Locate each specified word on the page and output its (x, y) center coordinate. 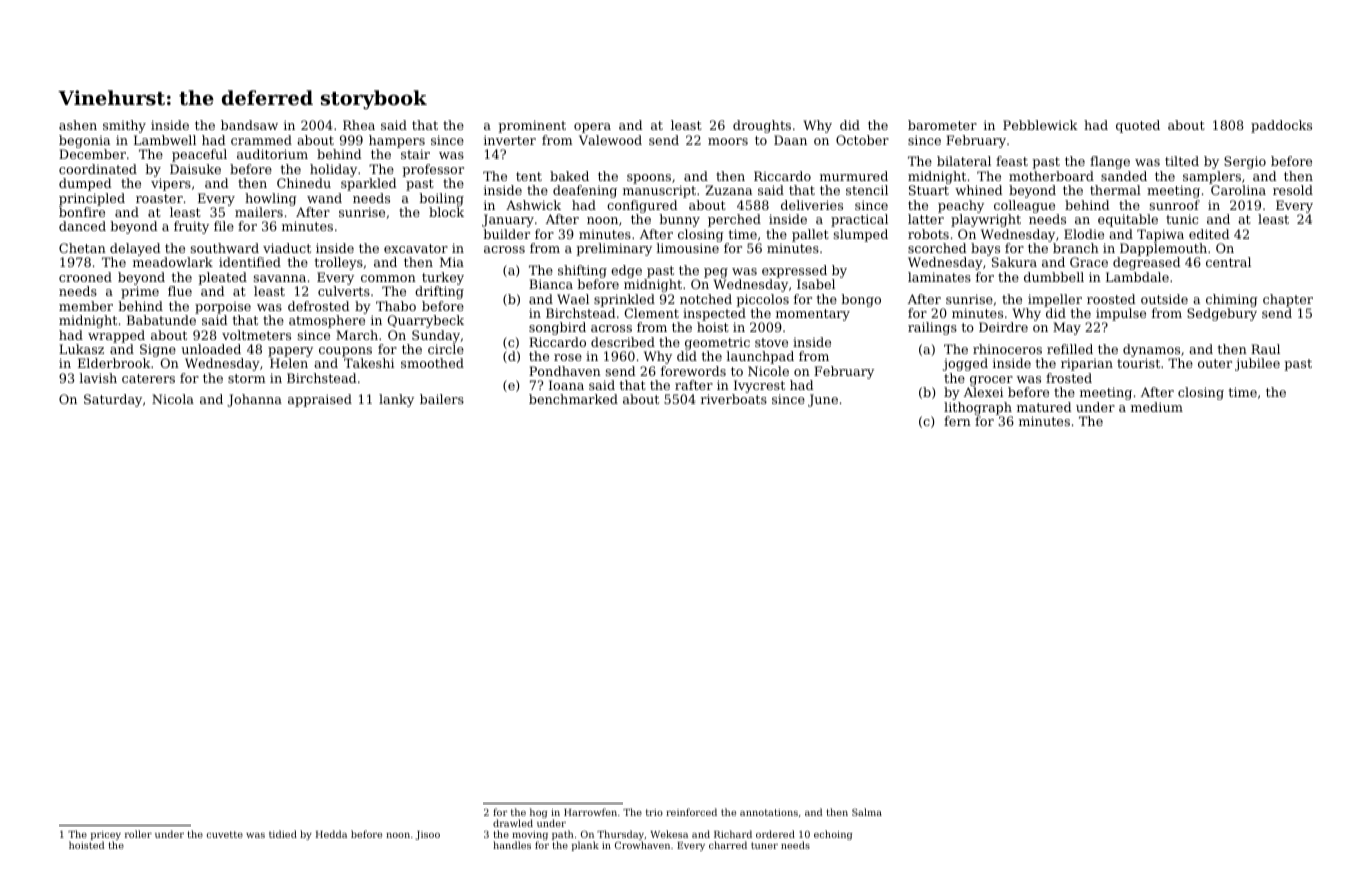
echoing (833, 835)
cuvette (225, 834)
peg (716, 273)
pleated (222, 278)
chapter (1288, 300)
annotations (769, 812)
